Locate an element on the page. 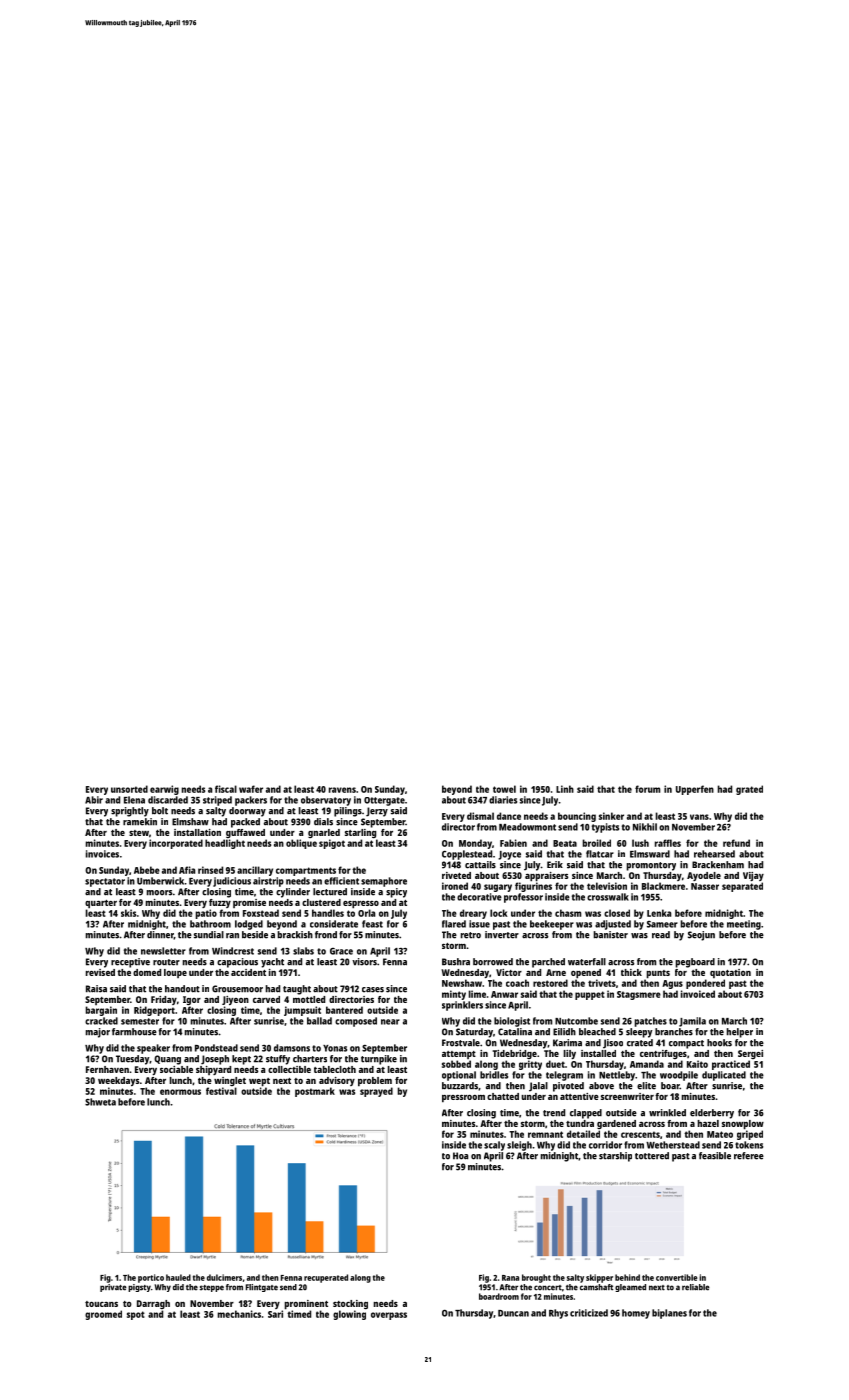 This image has height=1400, width=849. efficient is located at coordinates (341, 881).
